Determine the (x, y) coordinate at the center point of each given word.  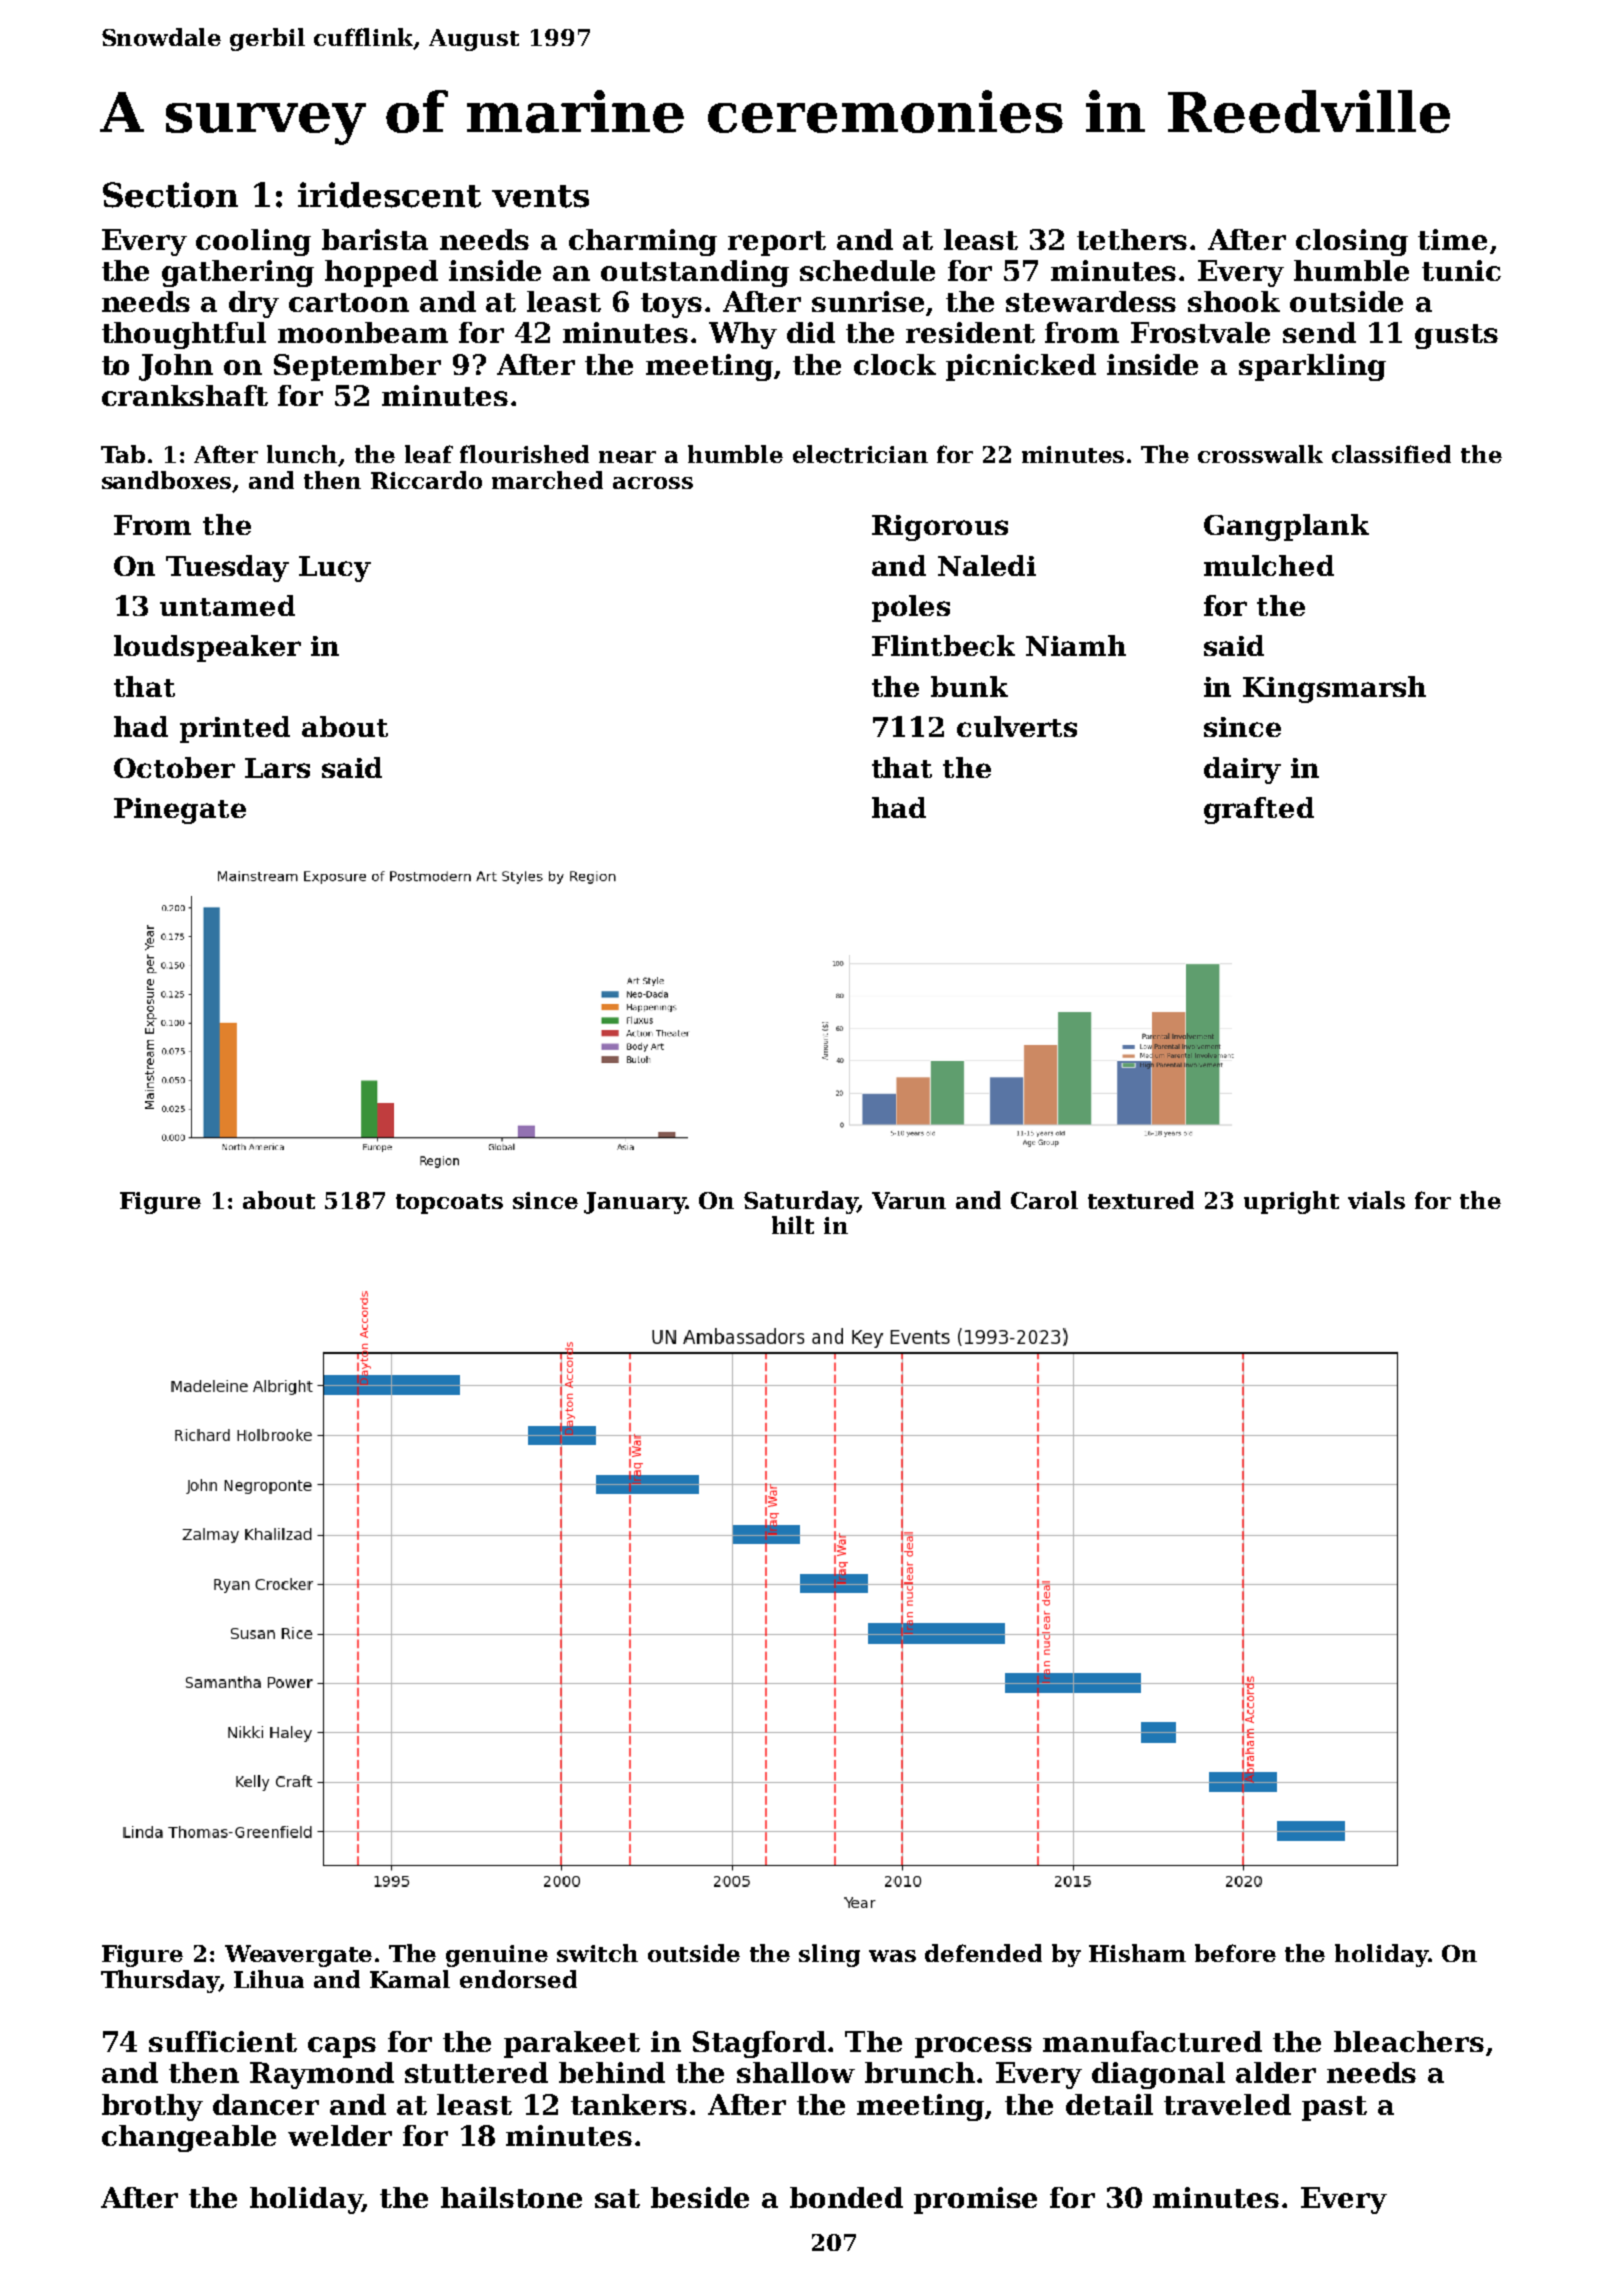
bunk (969, 686)
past (1334, 2108)
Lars (277, 768)
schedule (867, 270)
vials (1376, 1200)
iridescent (389, 195)
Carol (1044, 1200)
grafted (1259, 810)
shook (1234, 301)
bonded (846, 2197)
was (892, 1956)
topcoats (449, 1204)
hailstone (511, 2197)
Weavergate (298, 1956)
